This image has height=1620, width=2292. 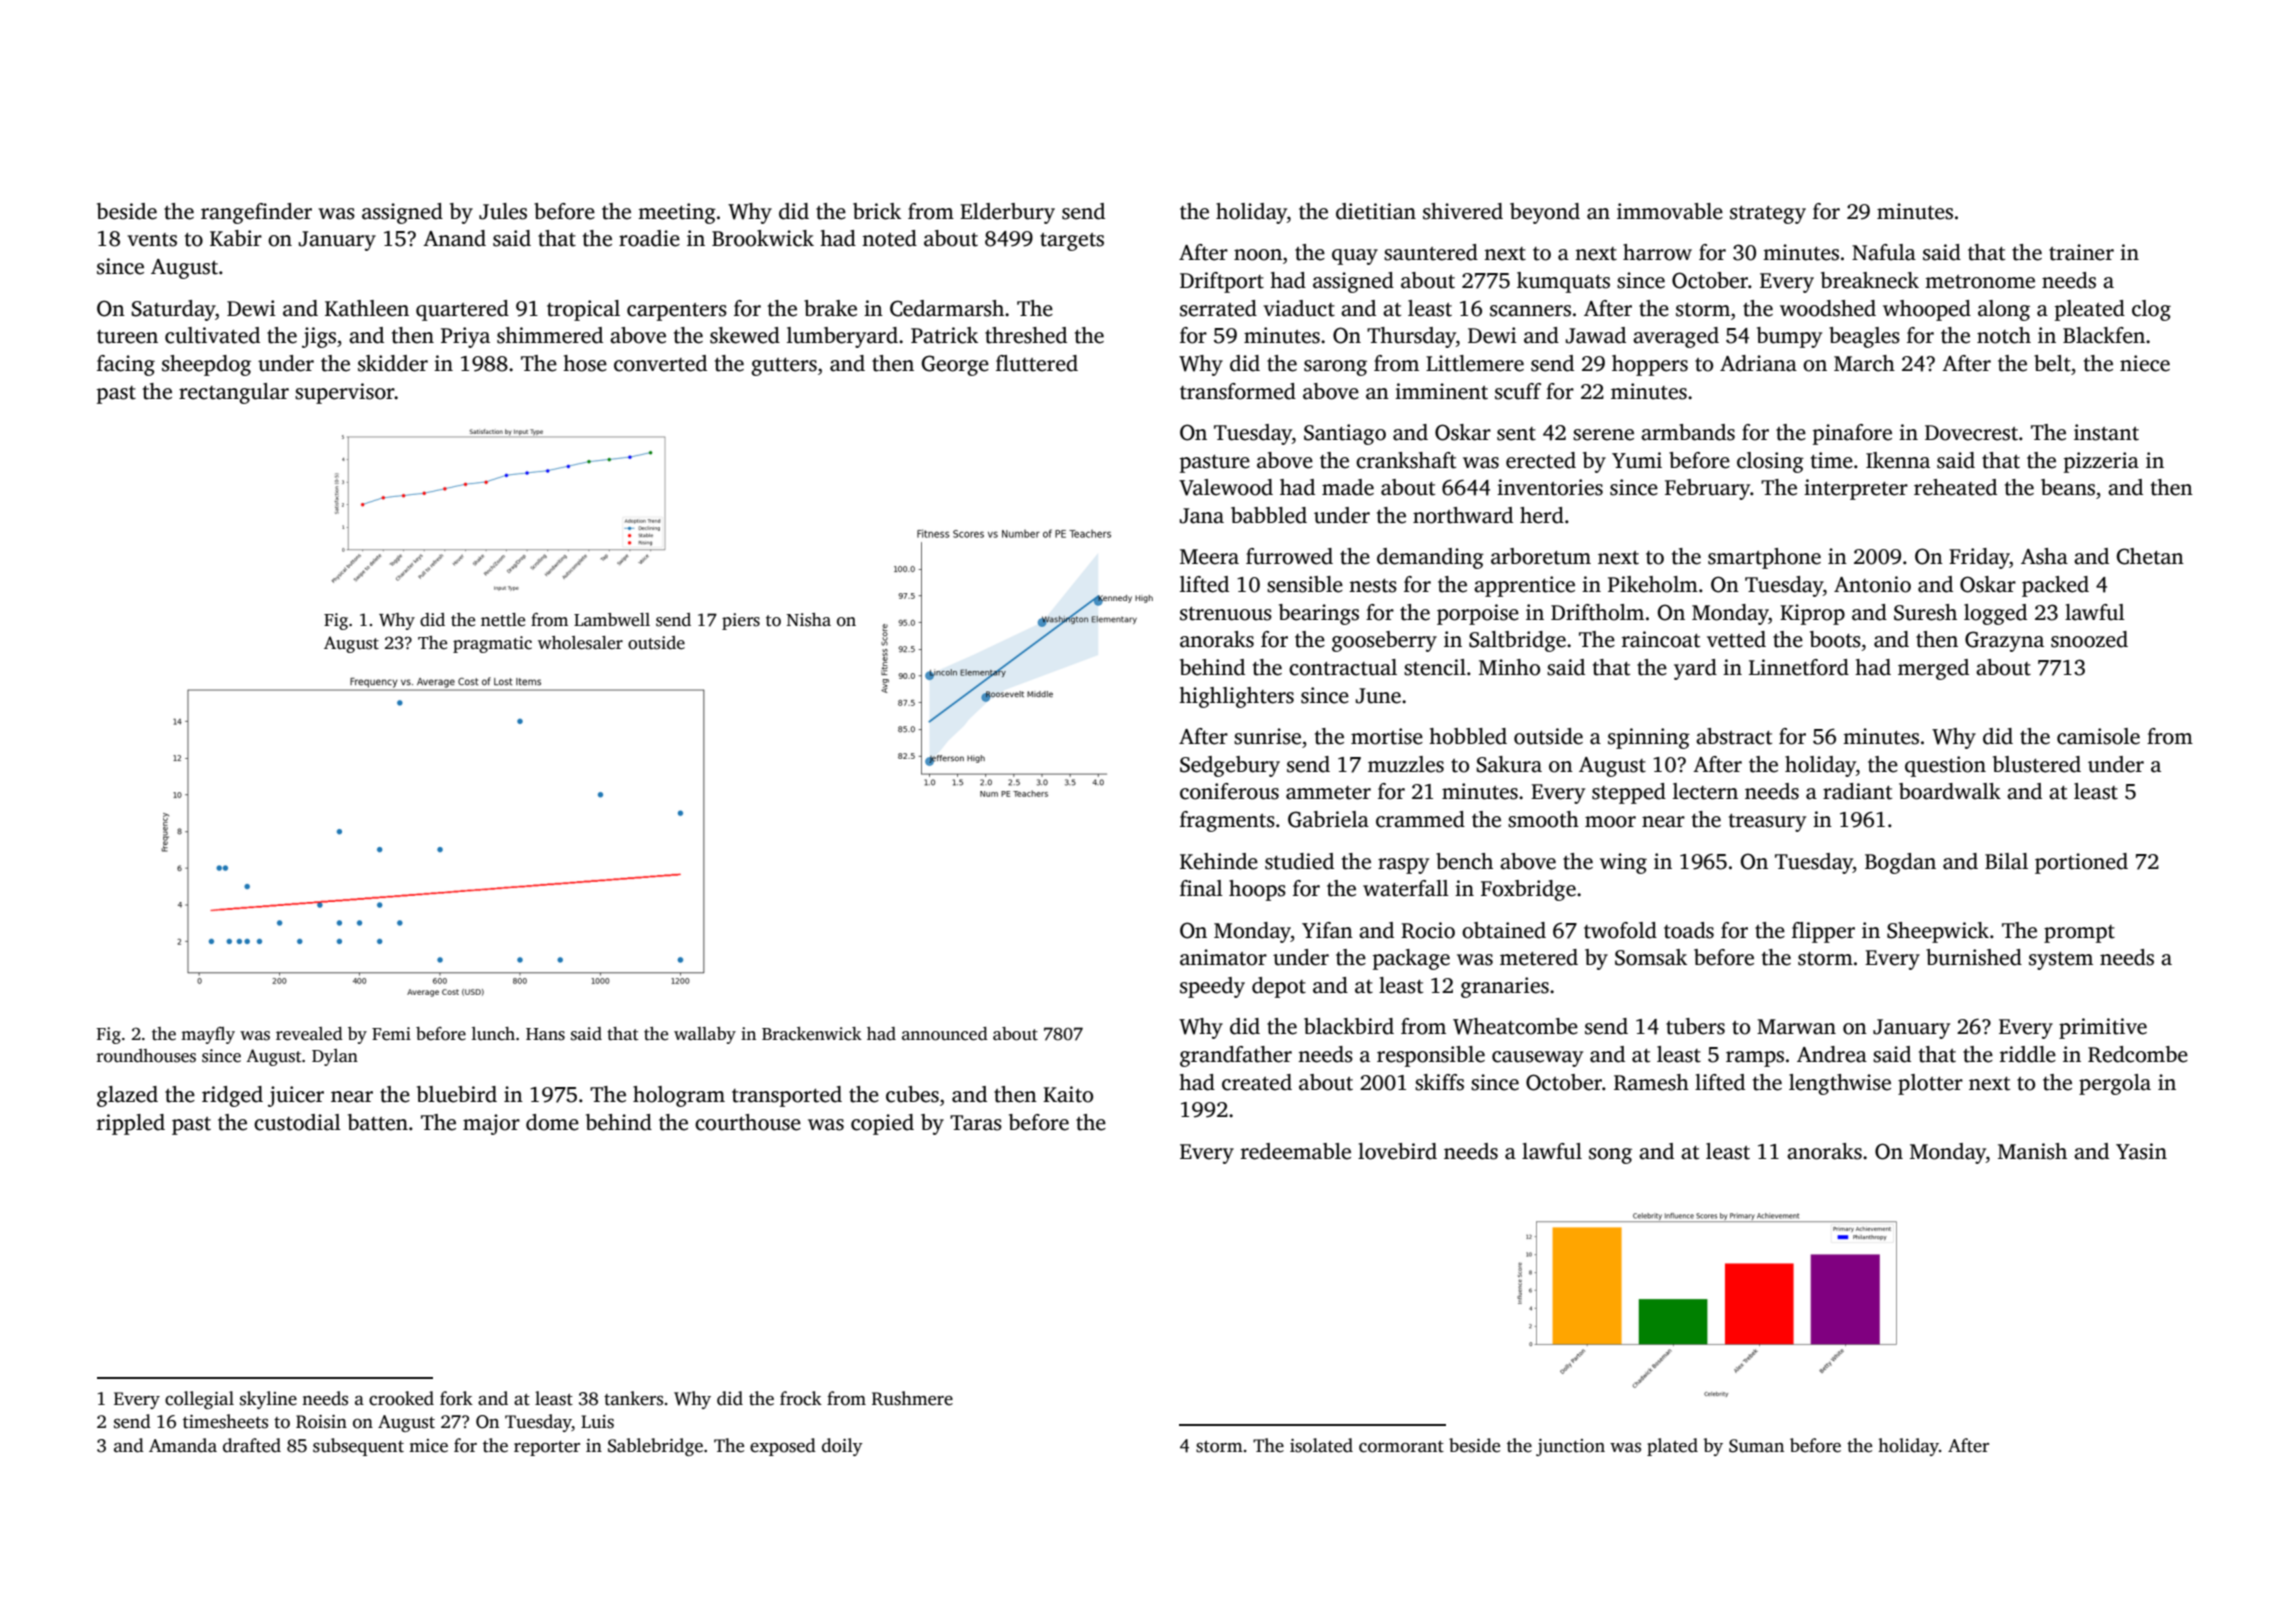 I want to click on meeting, so click(x=677, y=213).
